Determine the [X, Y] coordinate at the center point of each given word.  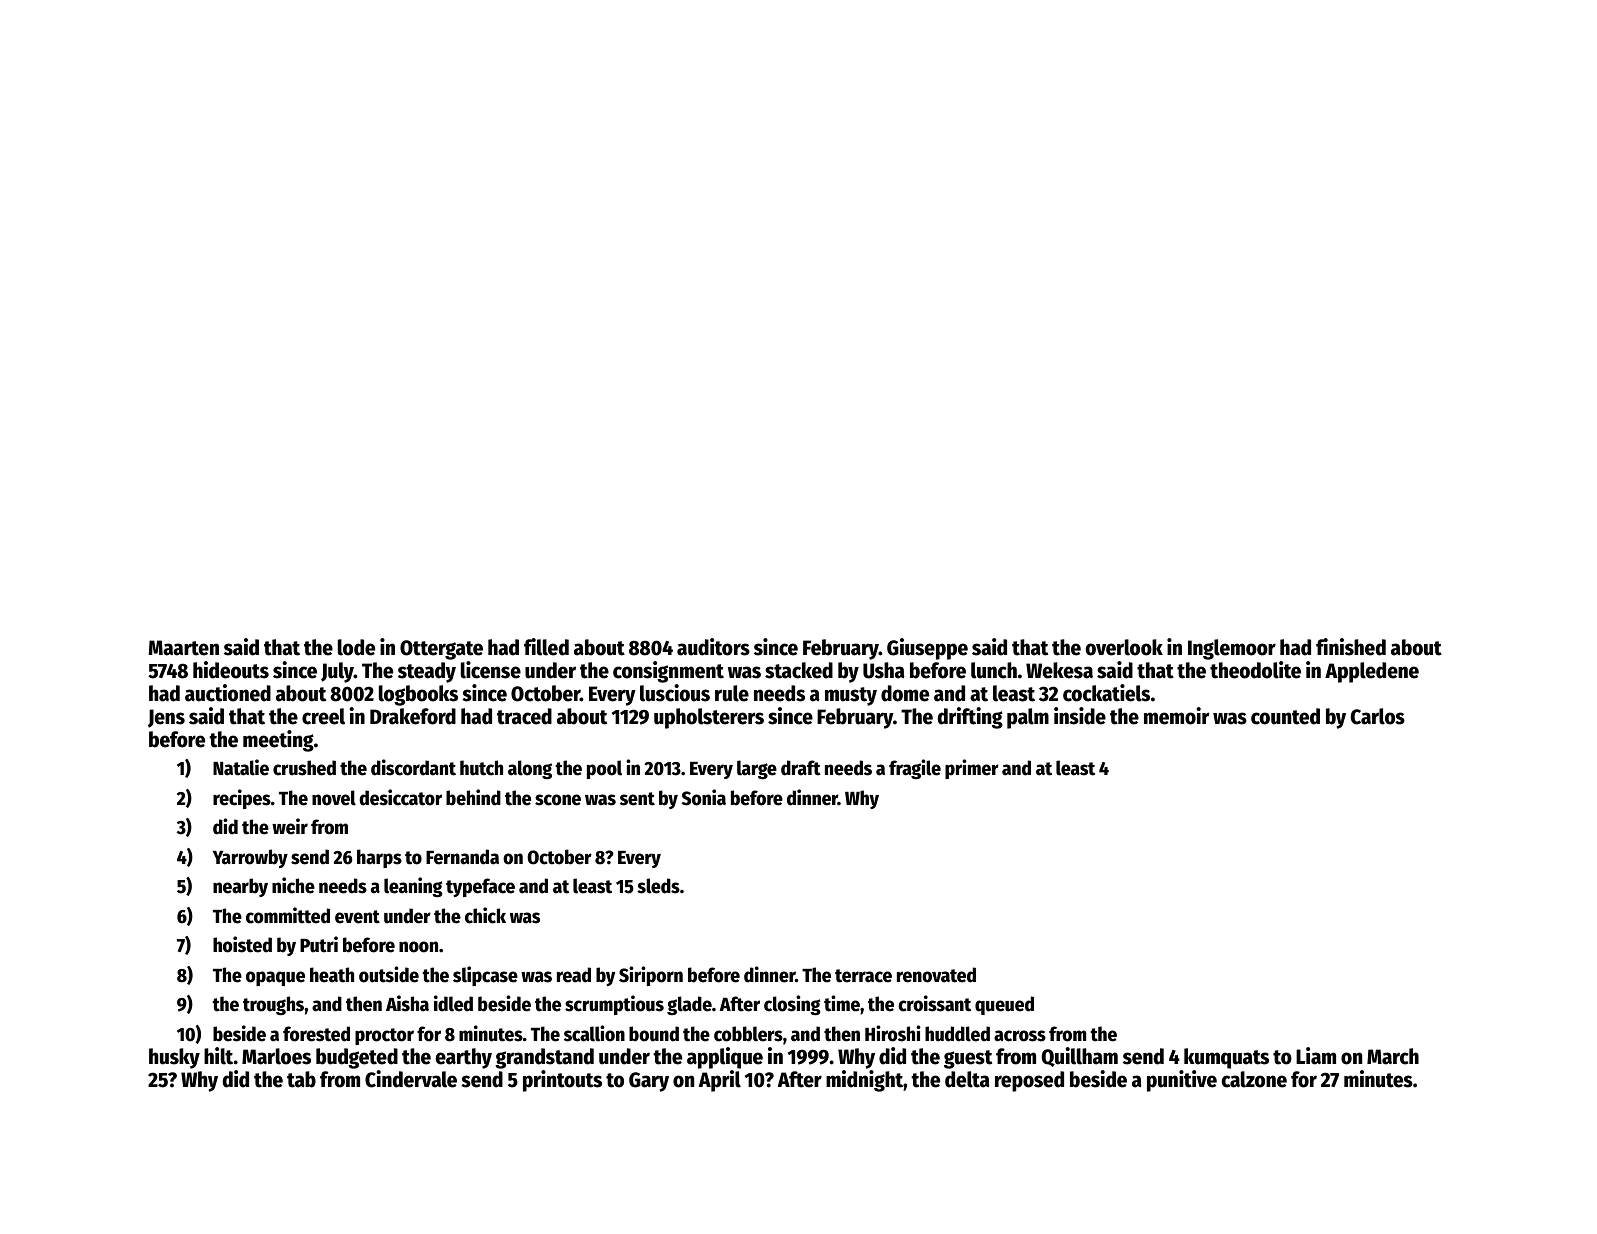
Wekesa [1059, 670]
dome [905, 693]
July [337, 672]
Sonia [704, 797]
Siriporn [651, 976]
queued [1004, 1005]
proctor [384, 1036]
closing [792, 1005]
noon [418, 947]
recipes [242, 799]
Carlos [1378, 716]
